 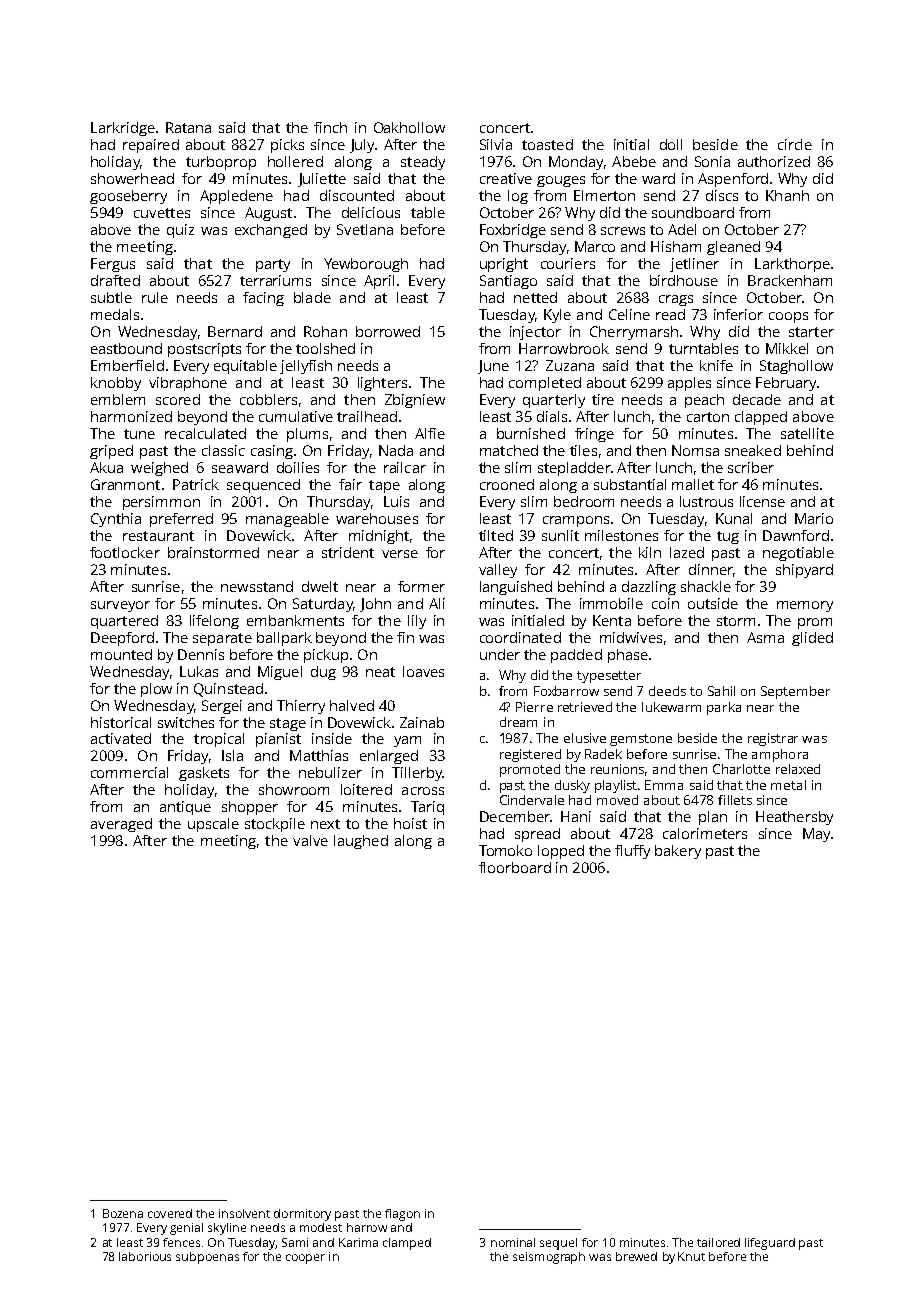 What do you see at coordinates (145, 1256) in the screenshot?
I see `laborious` at bounding box center [145, 1256].
